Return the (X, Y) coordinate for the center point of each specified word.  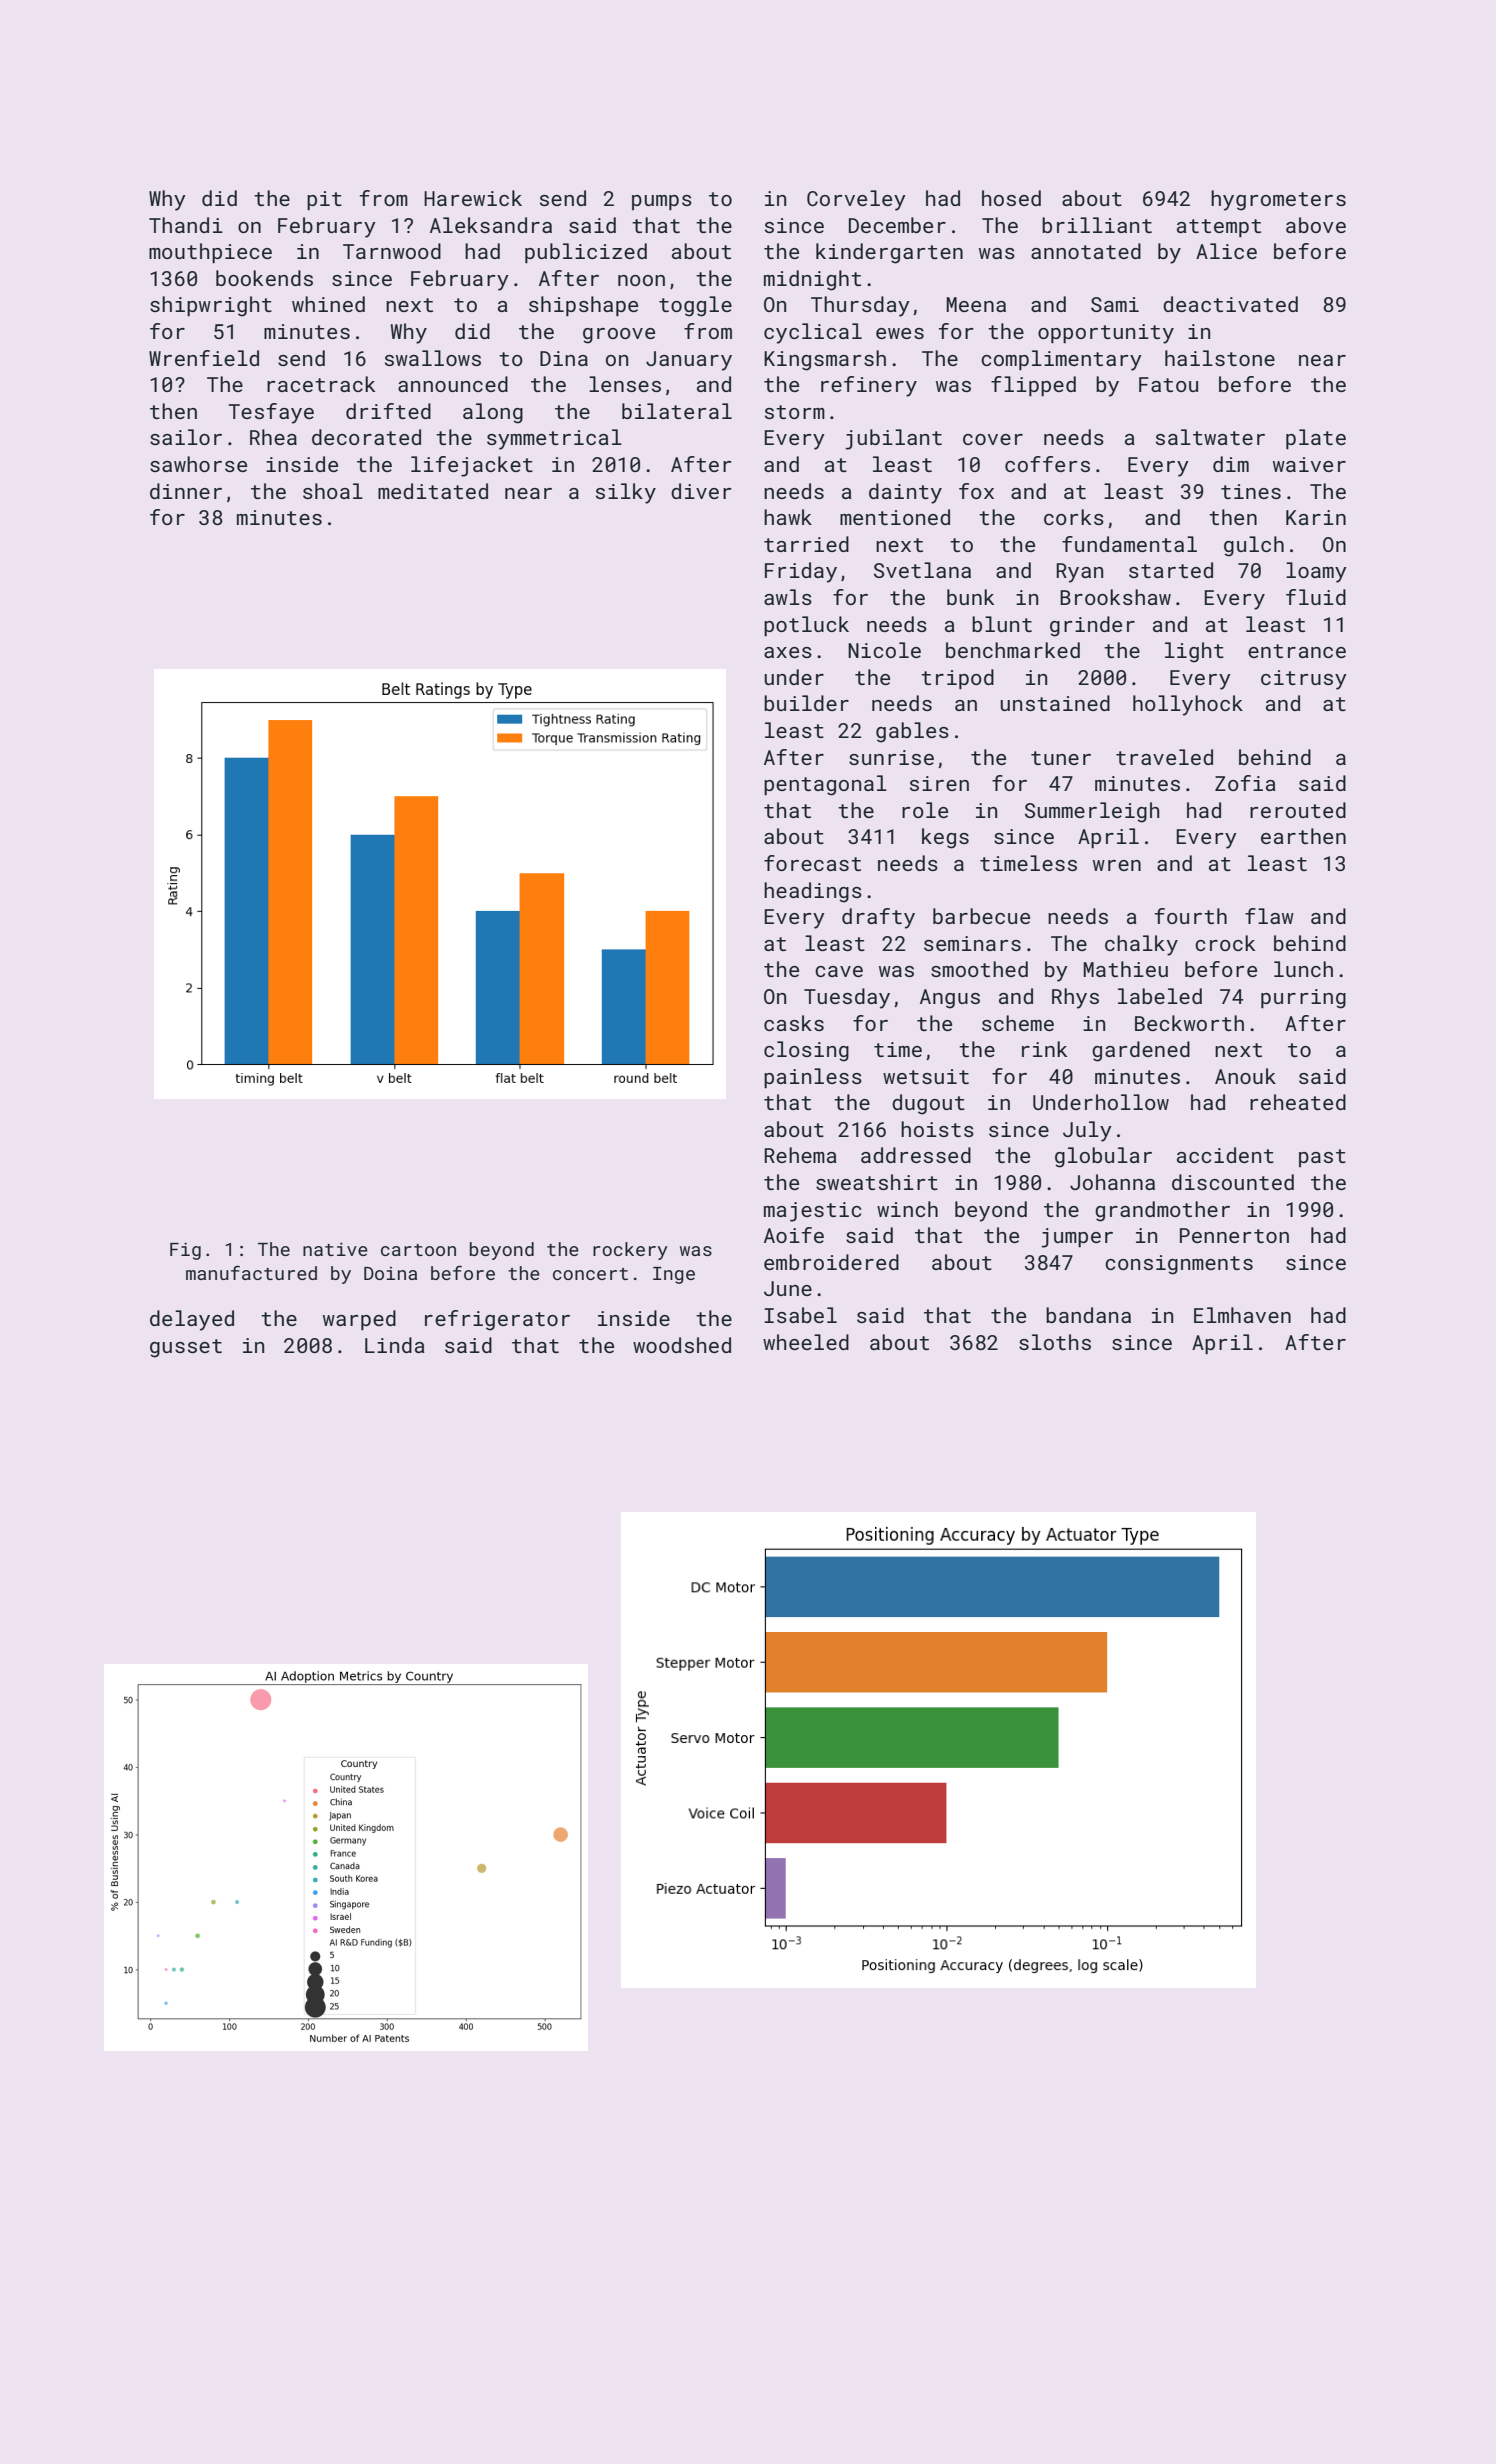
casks (794, 1023)
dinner (186, 491)
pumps (662, 202)
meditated (433, 491)
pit (324, 200)
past (1322, 1158)
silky (626, 493)
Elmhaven (1242, 1315)
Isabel (800, 1315)
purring (1303, 999)
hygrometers (1278, 200)
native (335, 1249)
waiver (1309, 464)
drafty (878, 918)
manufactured (251, 1272)
